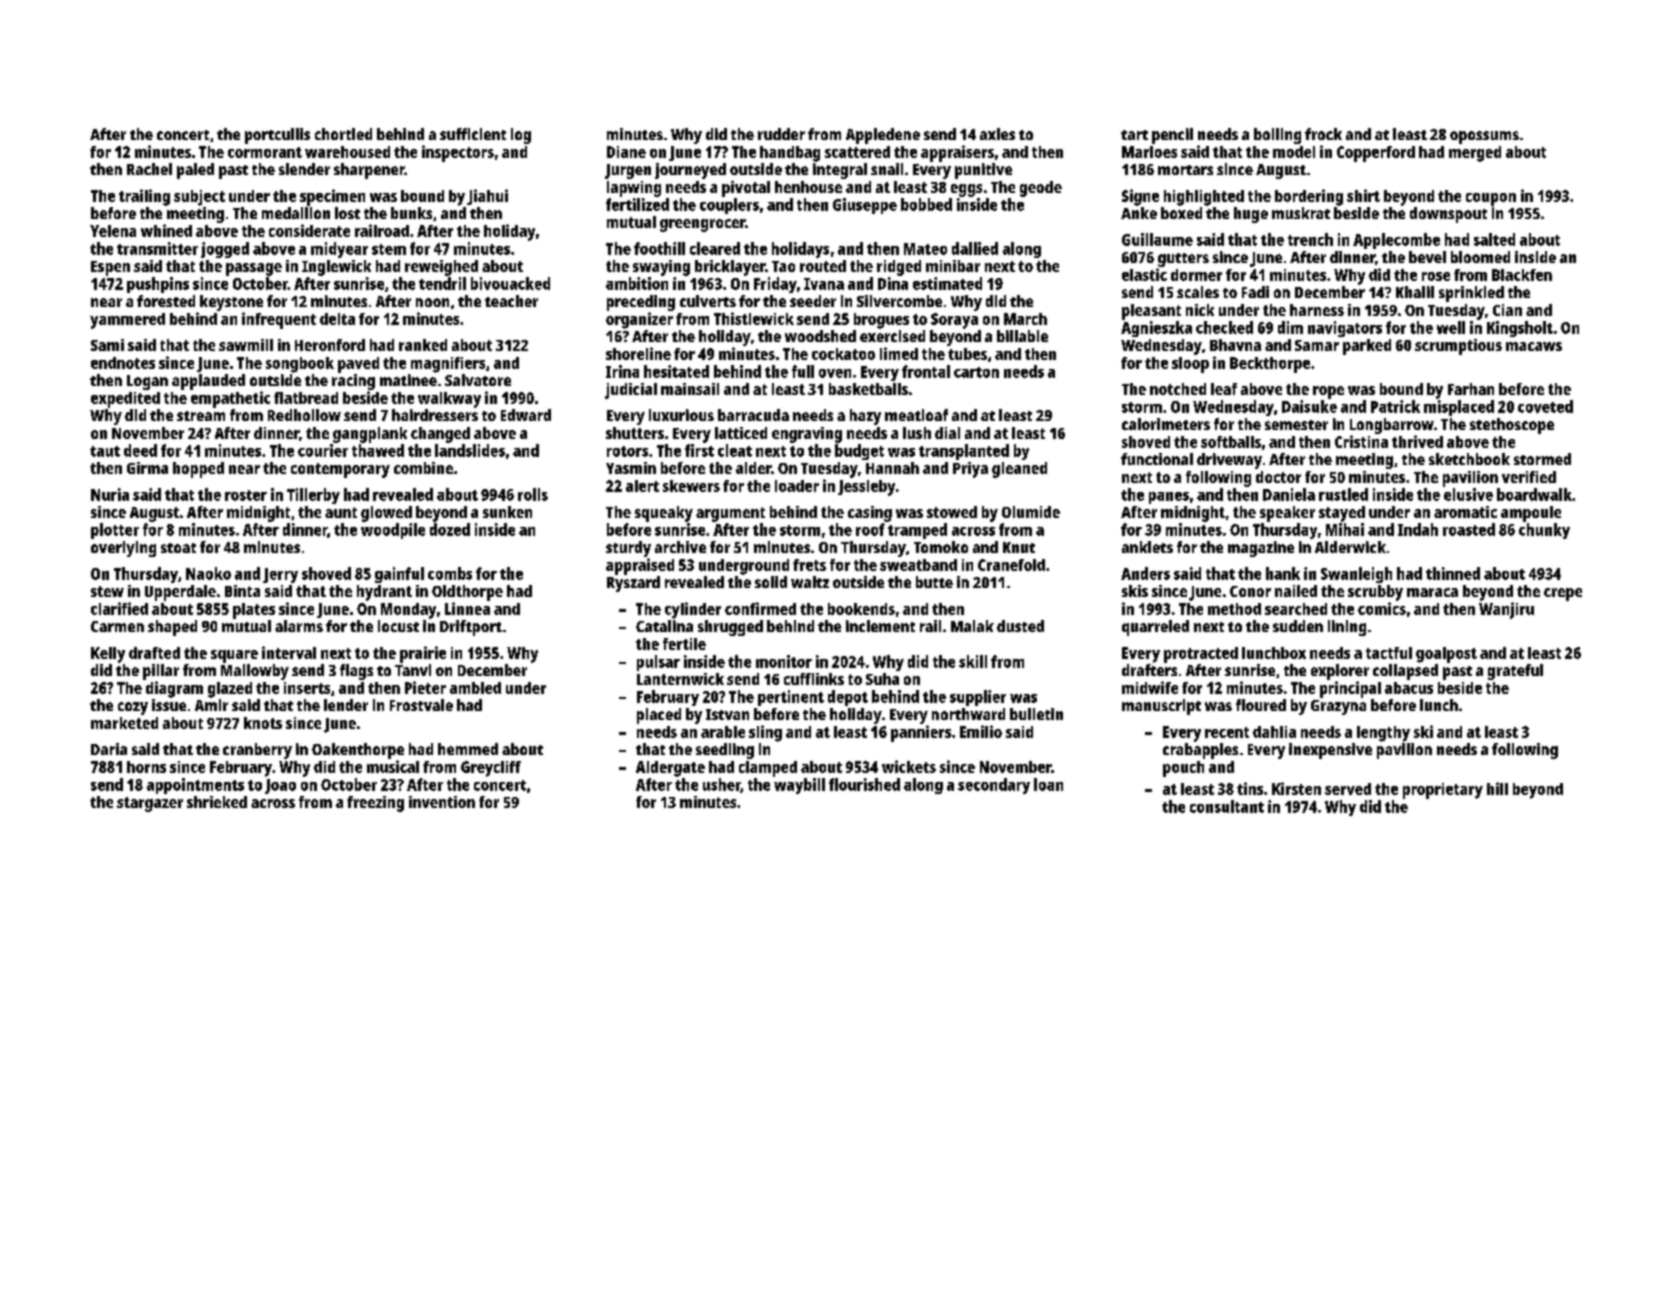 Image resolution: width=1673 pixels, height=1292 pixels. What do you see at coordinates (824, 284) in the image?
I see `Ivana` at bounding box center [824, 284].
